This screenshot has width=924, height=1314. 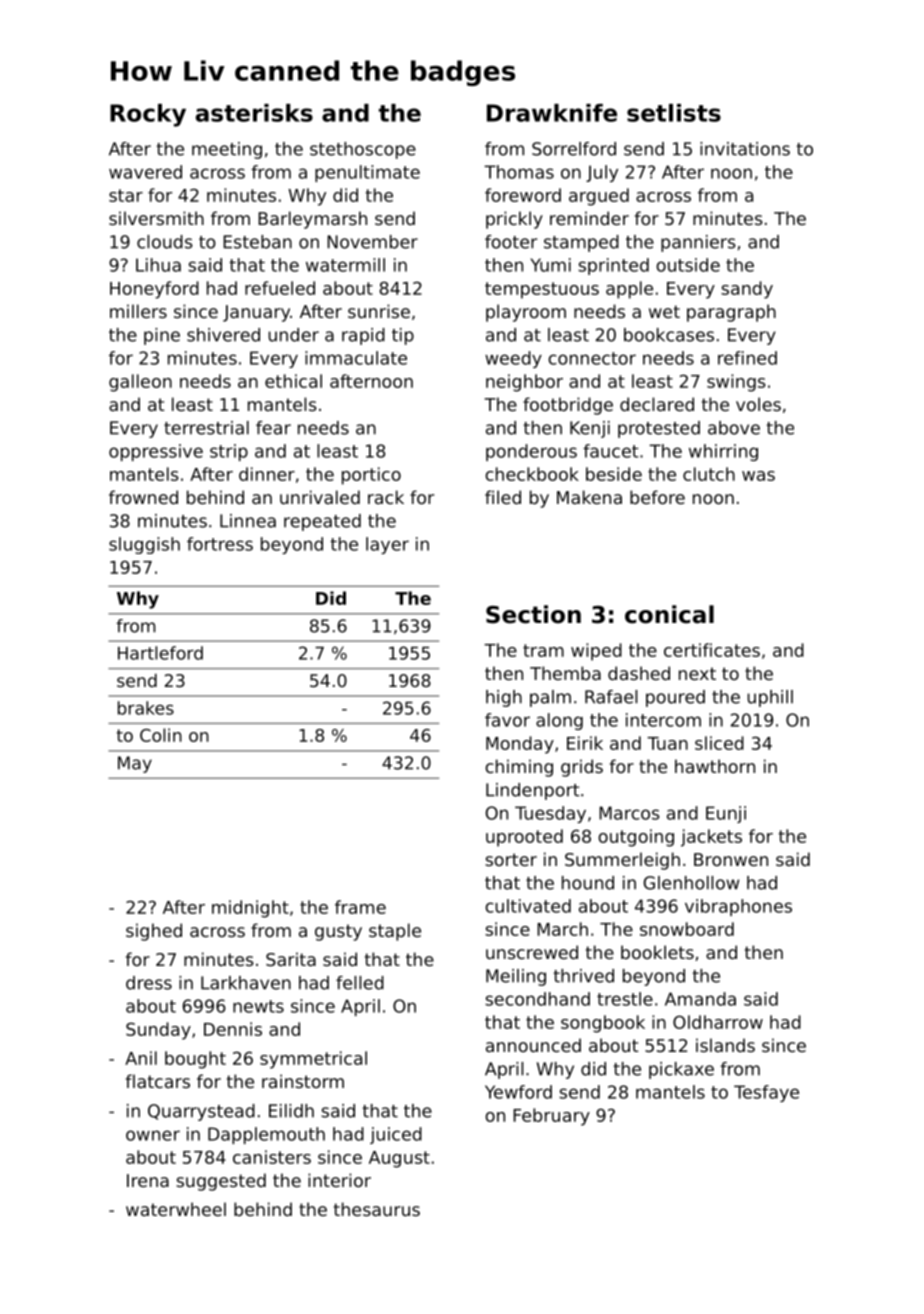 What do you see at coordinates (145, 172) in the screenshot?
I see `wavered` at bounding box center [145, 172].
